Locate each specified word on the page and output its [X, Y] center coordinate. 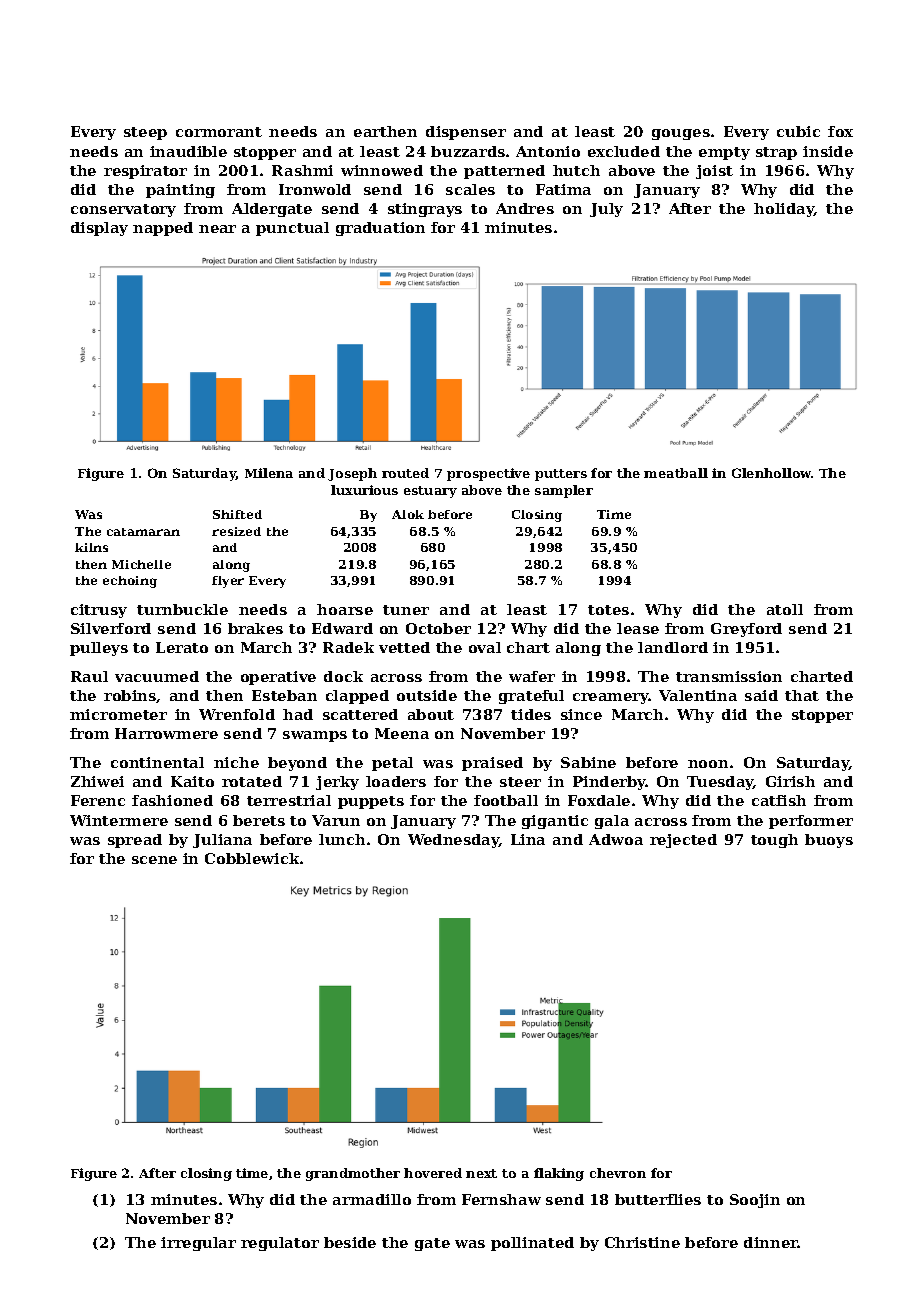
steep [145, 133]
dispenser [466, 133]
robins [130, 696]
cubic [798, 131]
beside [350, 1242]
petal [392, 764]
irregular [198, 1244]
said [761, 695]
